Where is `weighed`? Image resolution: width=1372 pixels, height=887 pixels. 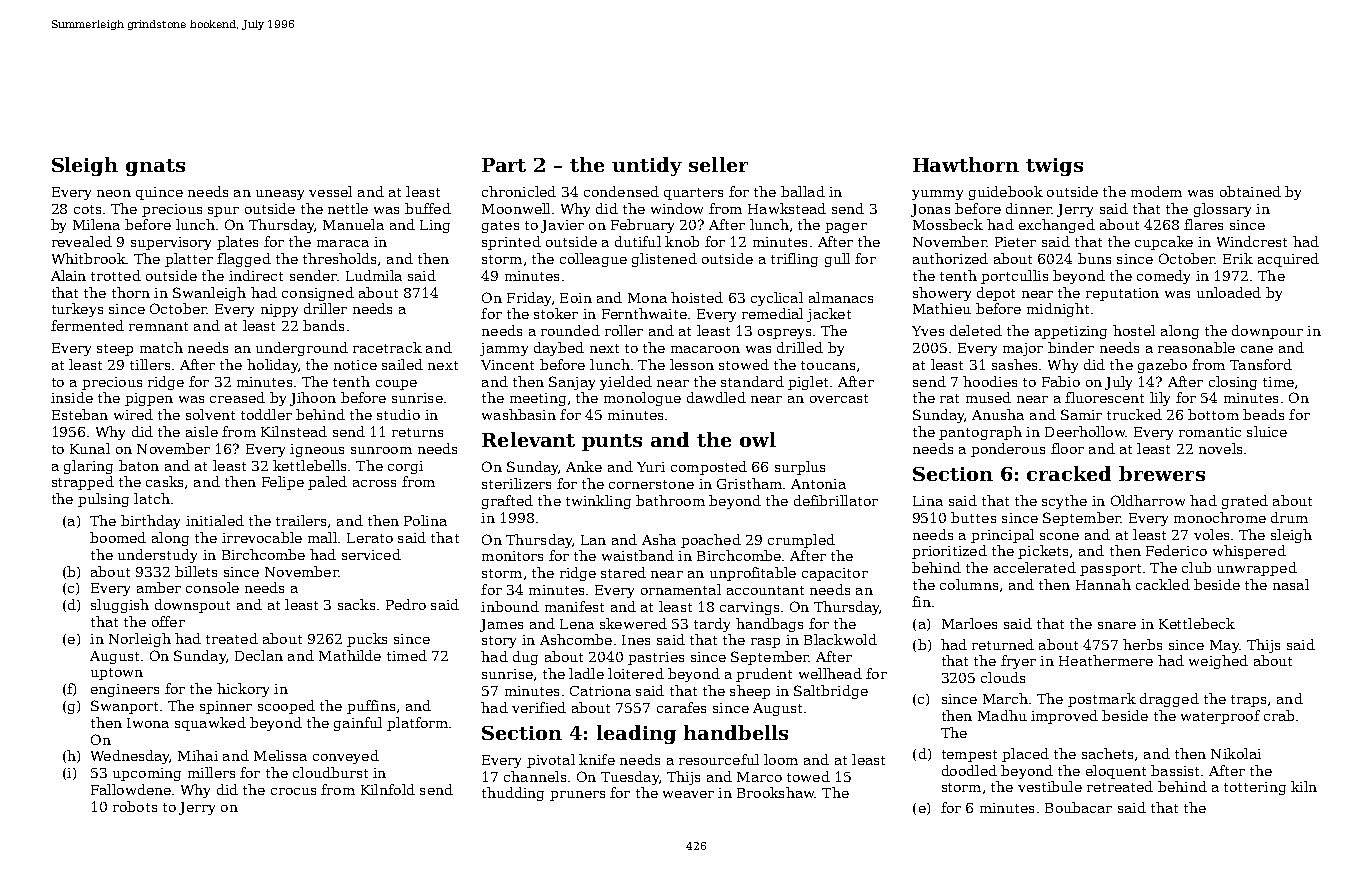
weighed is located at coordinates (1218, 662).
